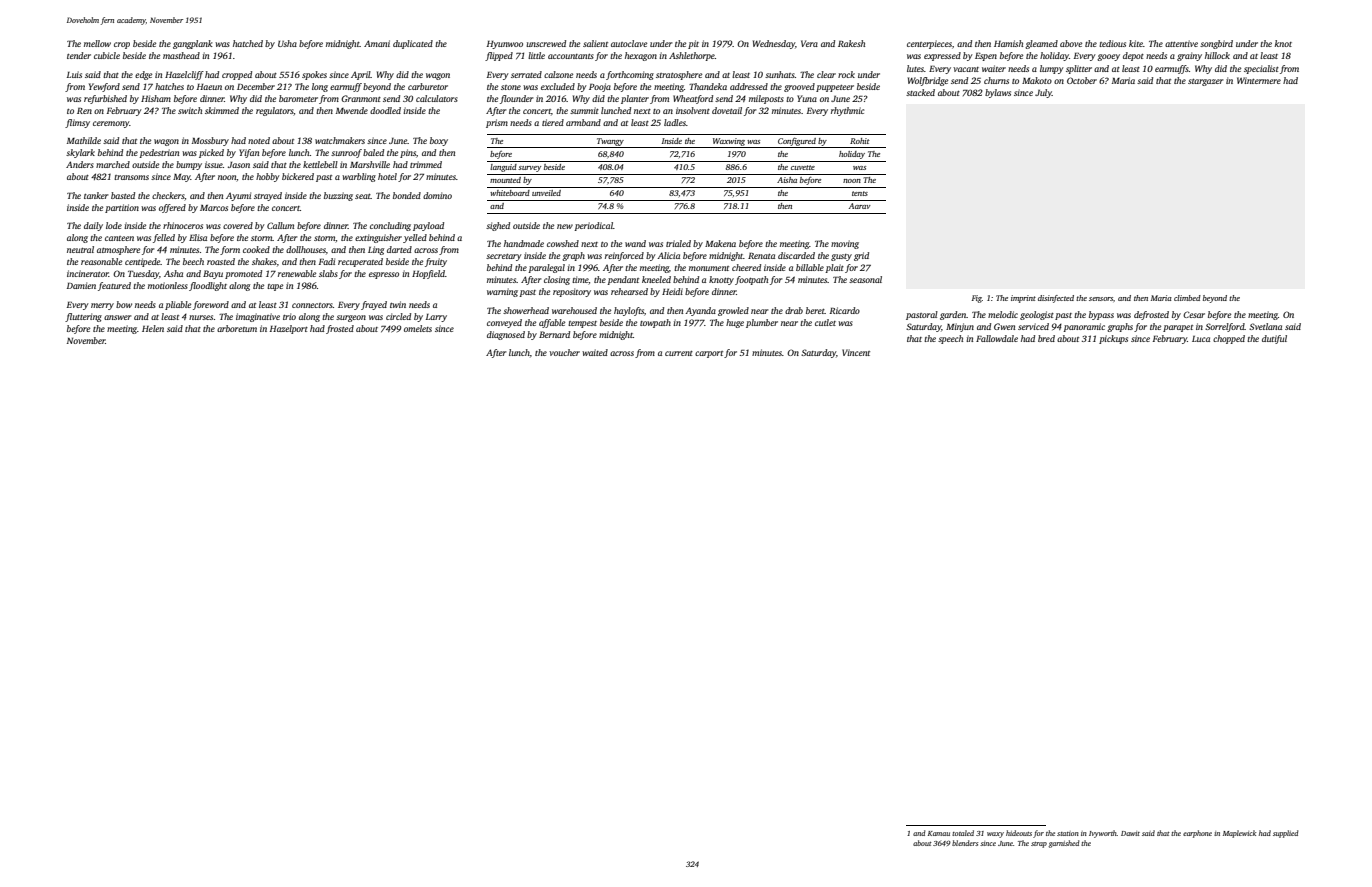 The image size is (1372, 887). I want to click on voucher, so click(564, 352).
